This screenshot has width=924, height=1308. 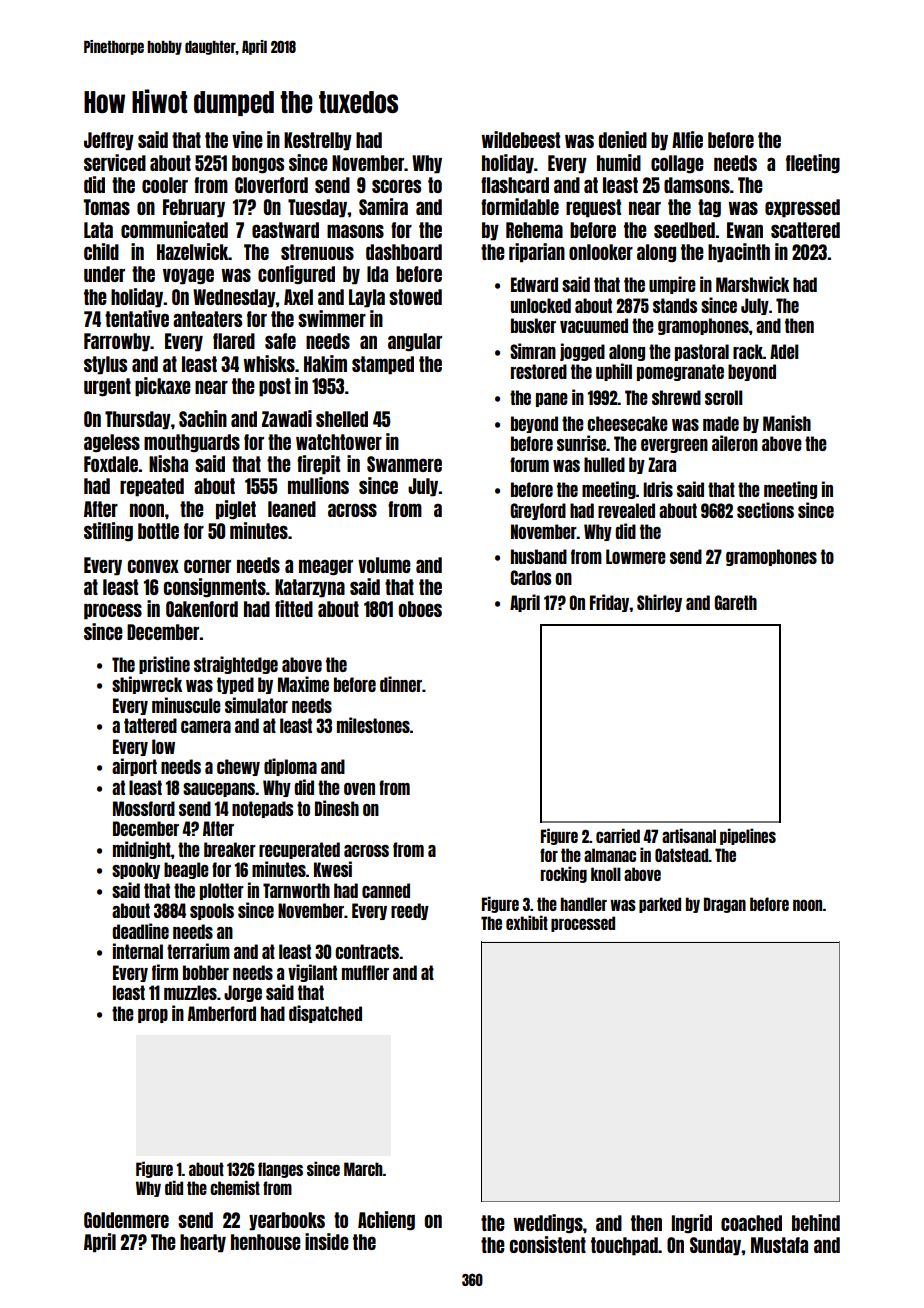 What do you see at coordinates (126, 1220) in the screenshot?
I see `Goldenmere` at bounding box center [126, 1220].
